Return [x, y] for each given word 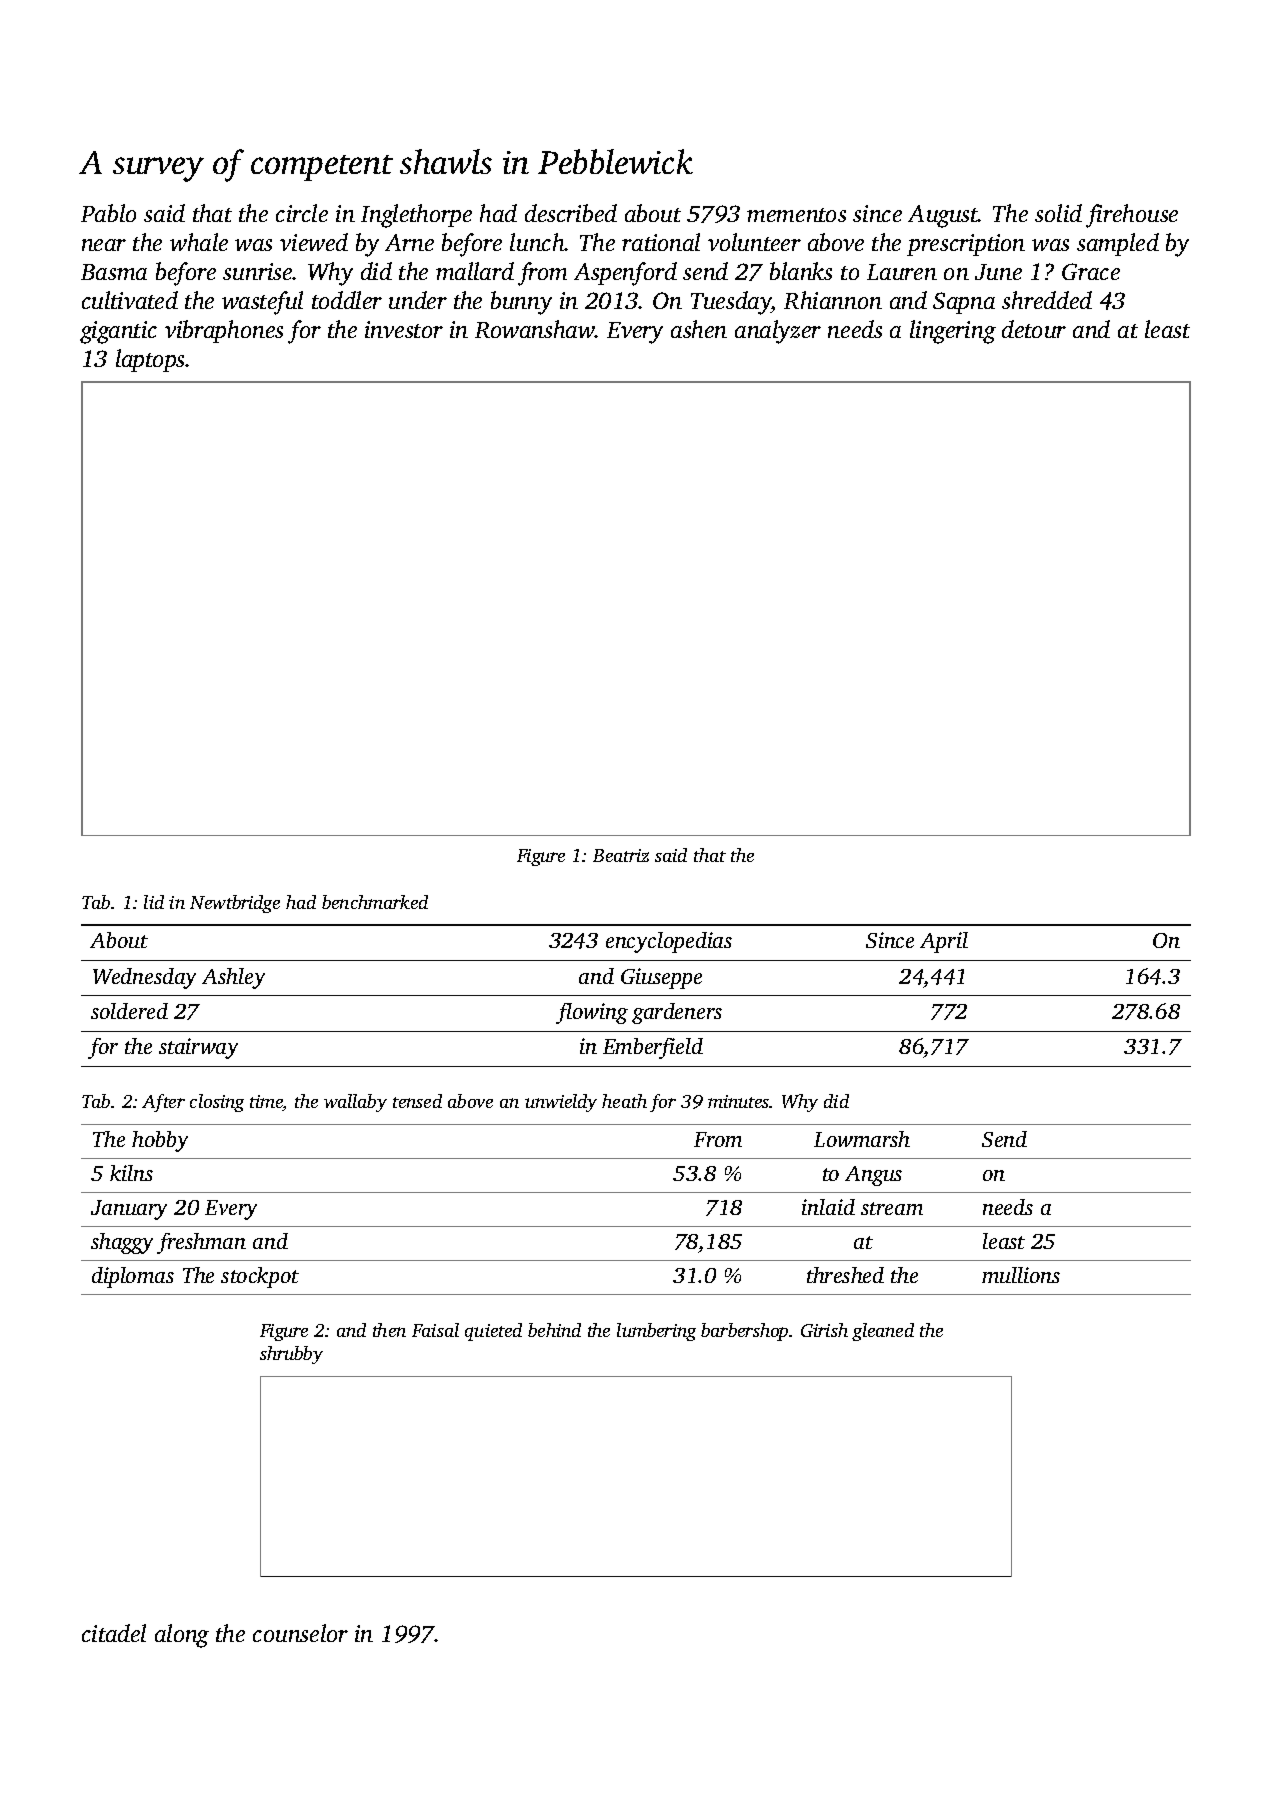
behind [554, 1330]
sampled [1118, 244]
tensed [417, 1101]
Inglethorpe [416, 216]
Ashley [233, 978]
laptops [151, 360]
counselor [300, 1633]
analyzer [778, 332]
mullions [1021, 1275]
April [944, 942]
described [571, 213]
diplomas [133, 1277]
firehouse [1132, 216]
